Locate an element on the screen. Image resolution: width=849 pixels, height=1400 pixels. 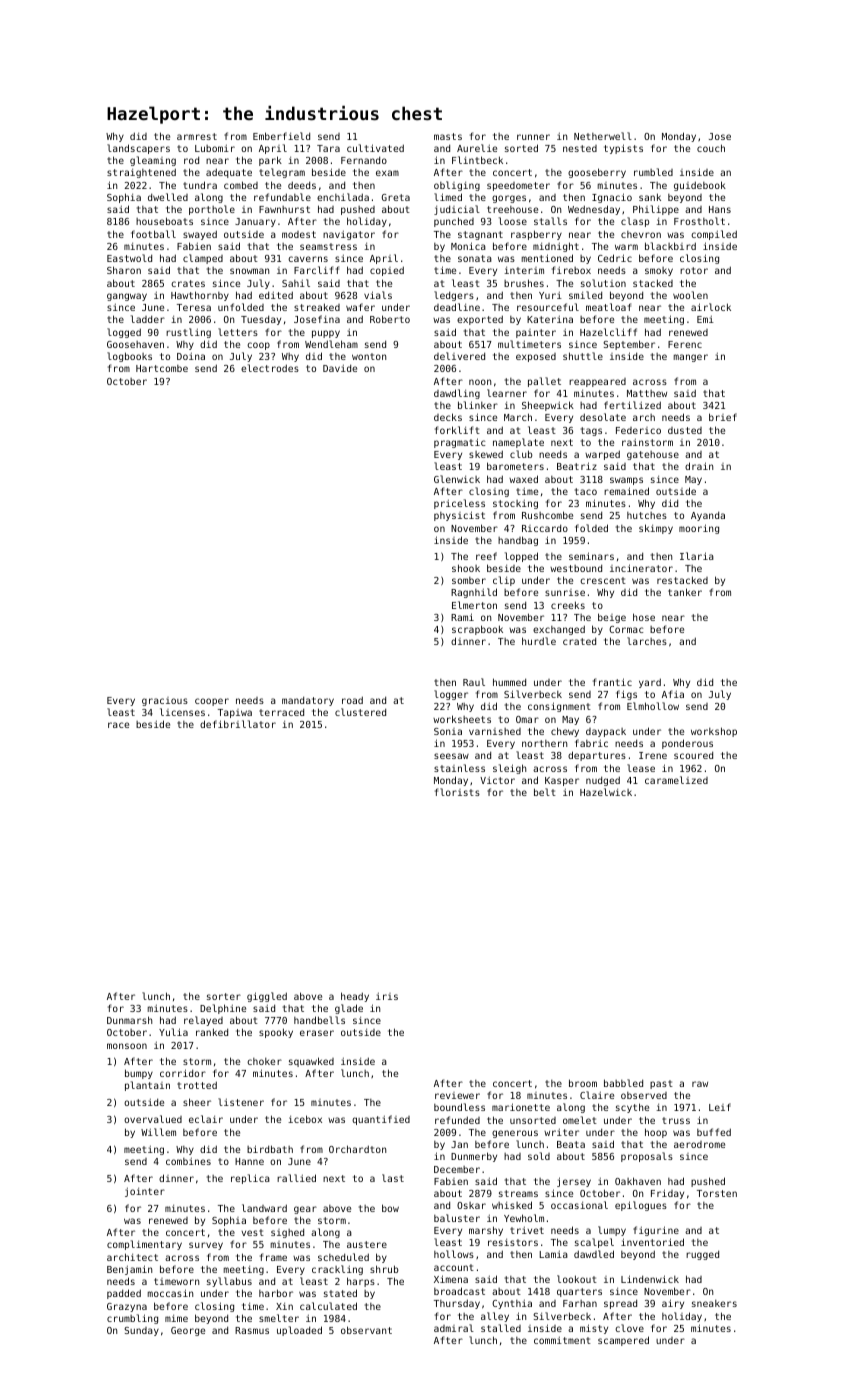
Victor is located at coordinates (497, 780).
